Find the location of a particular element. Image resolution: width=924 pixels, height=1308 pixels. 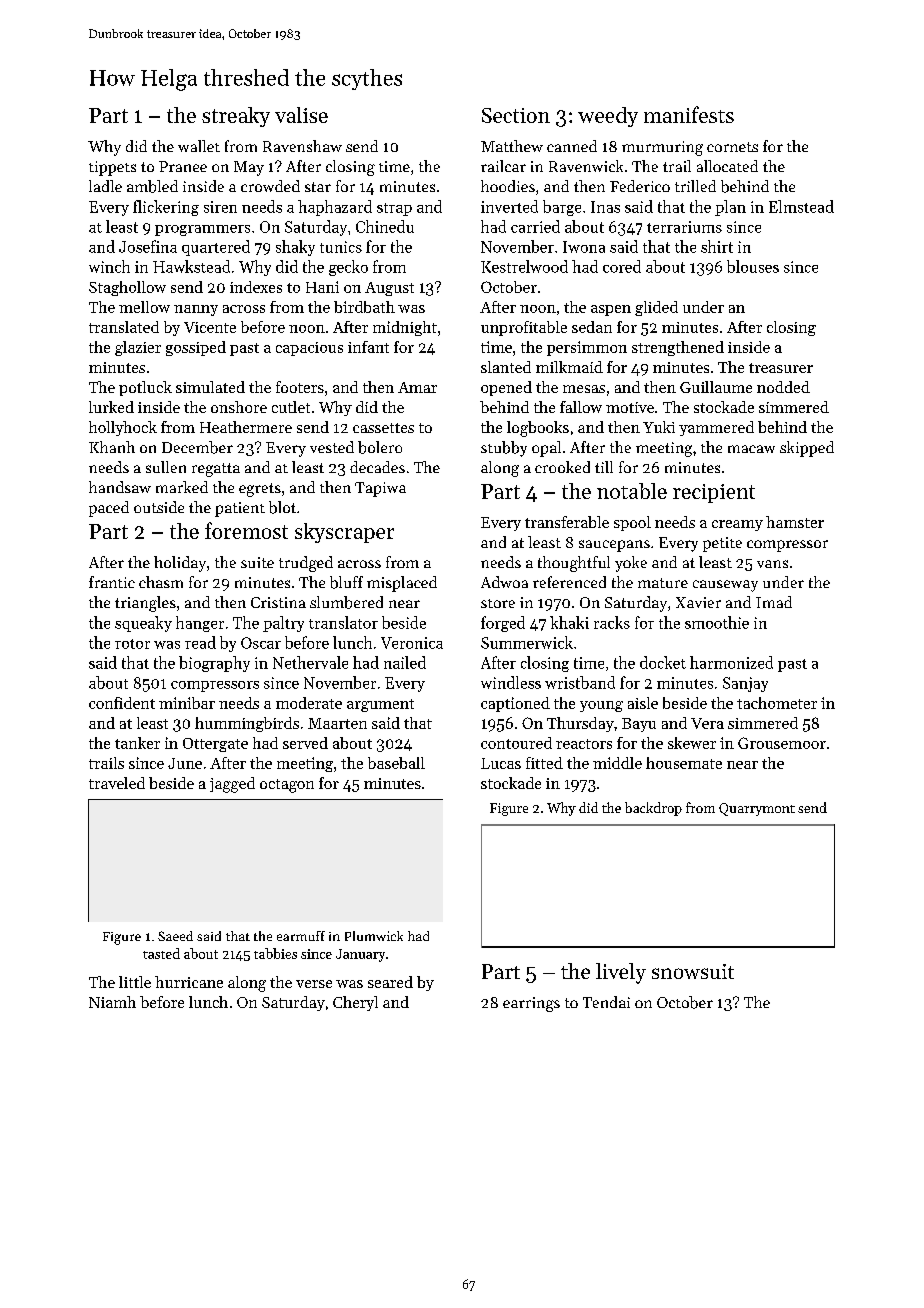

manifests is located at coordinates (689, 114).
